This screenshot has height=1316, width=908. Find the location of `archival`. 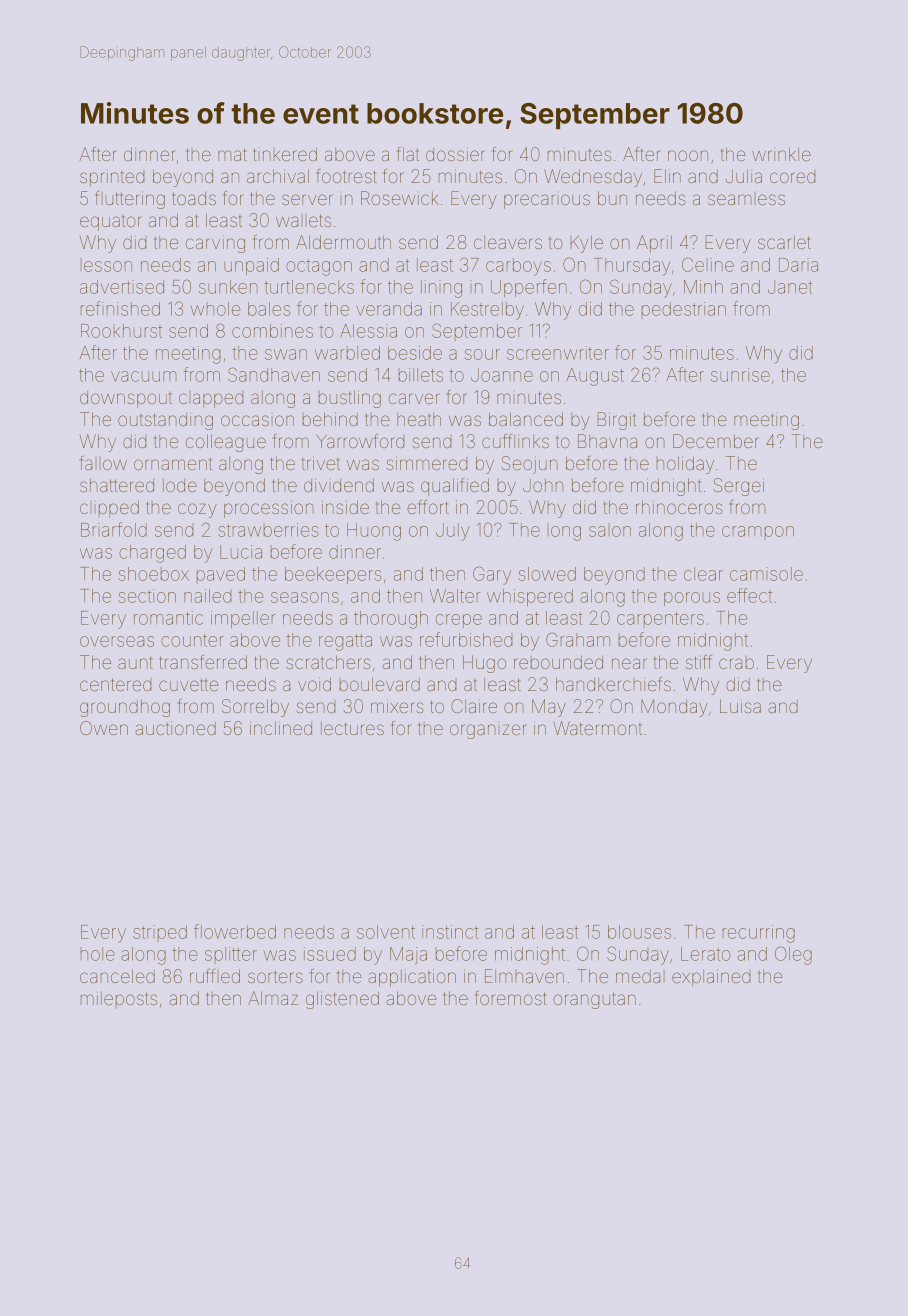

archival is located at coordinates (278, 176).
